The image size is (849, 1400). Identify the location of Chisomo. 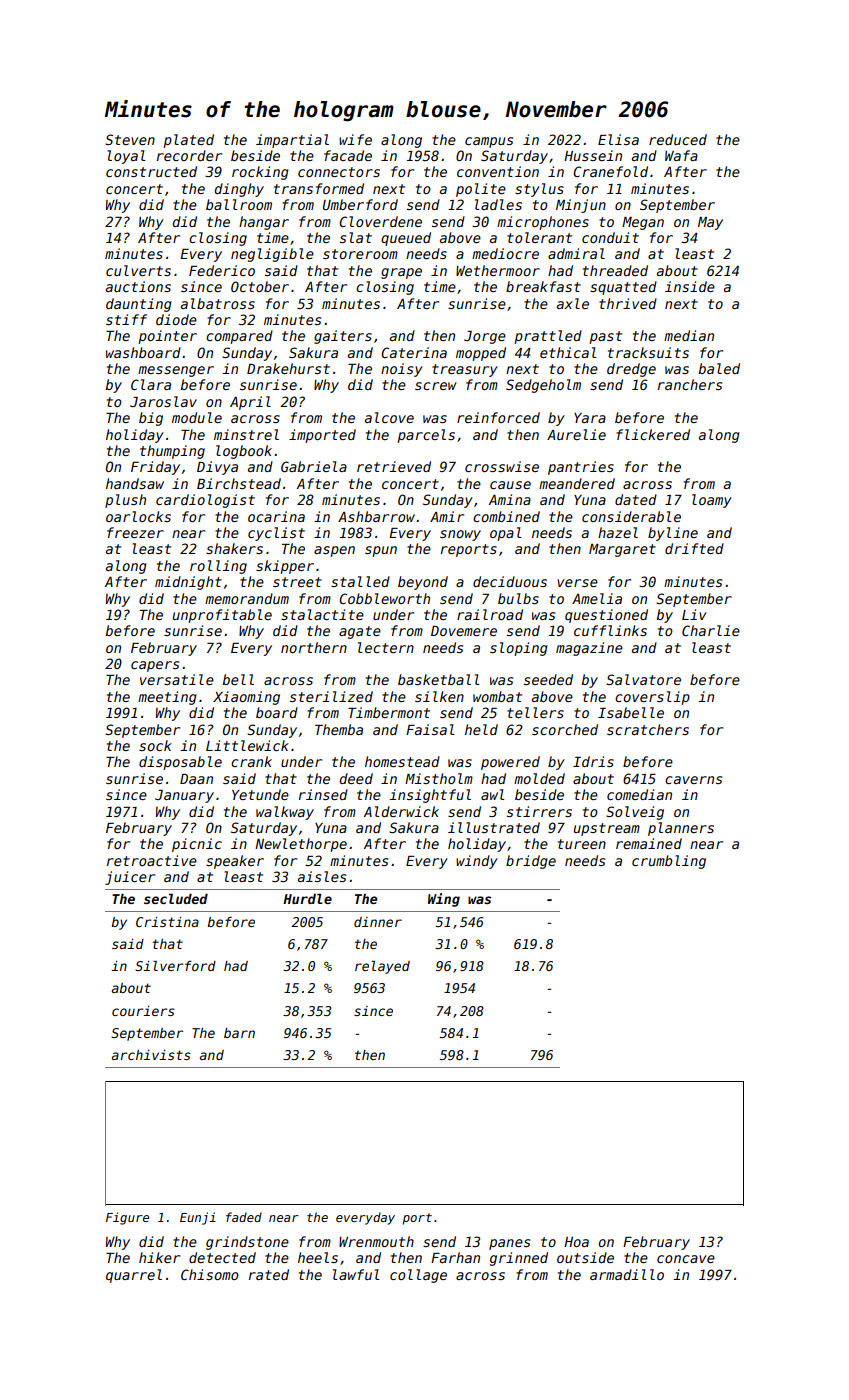
(210, 1274).
